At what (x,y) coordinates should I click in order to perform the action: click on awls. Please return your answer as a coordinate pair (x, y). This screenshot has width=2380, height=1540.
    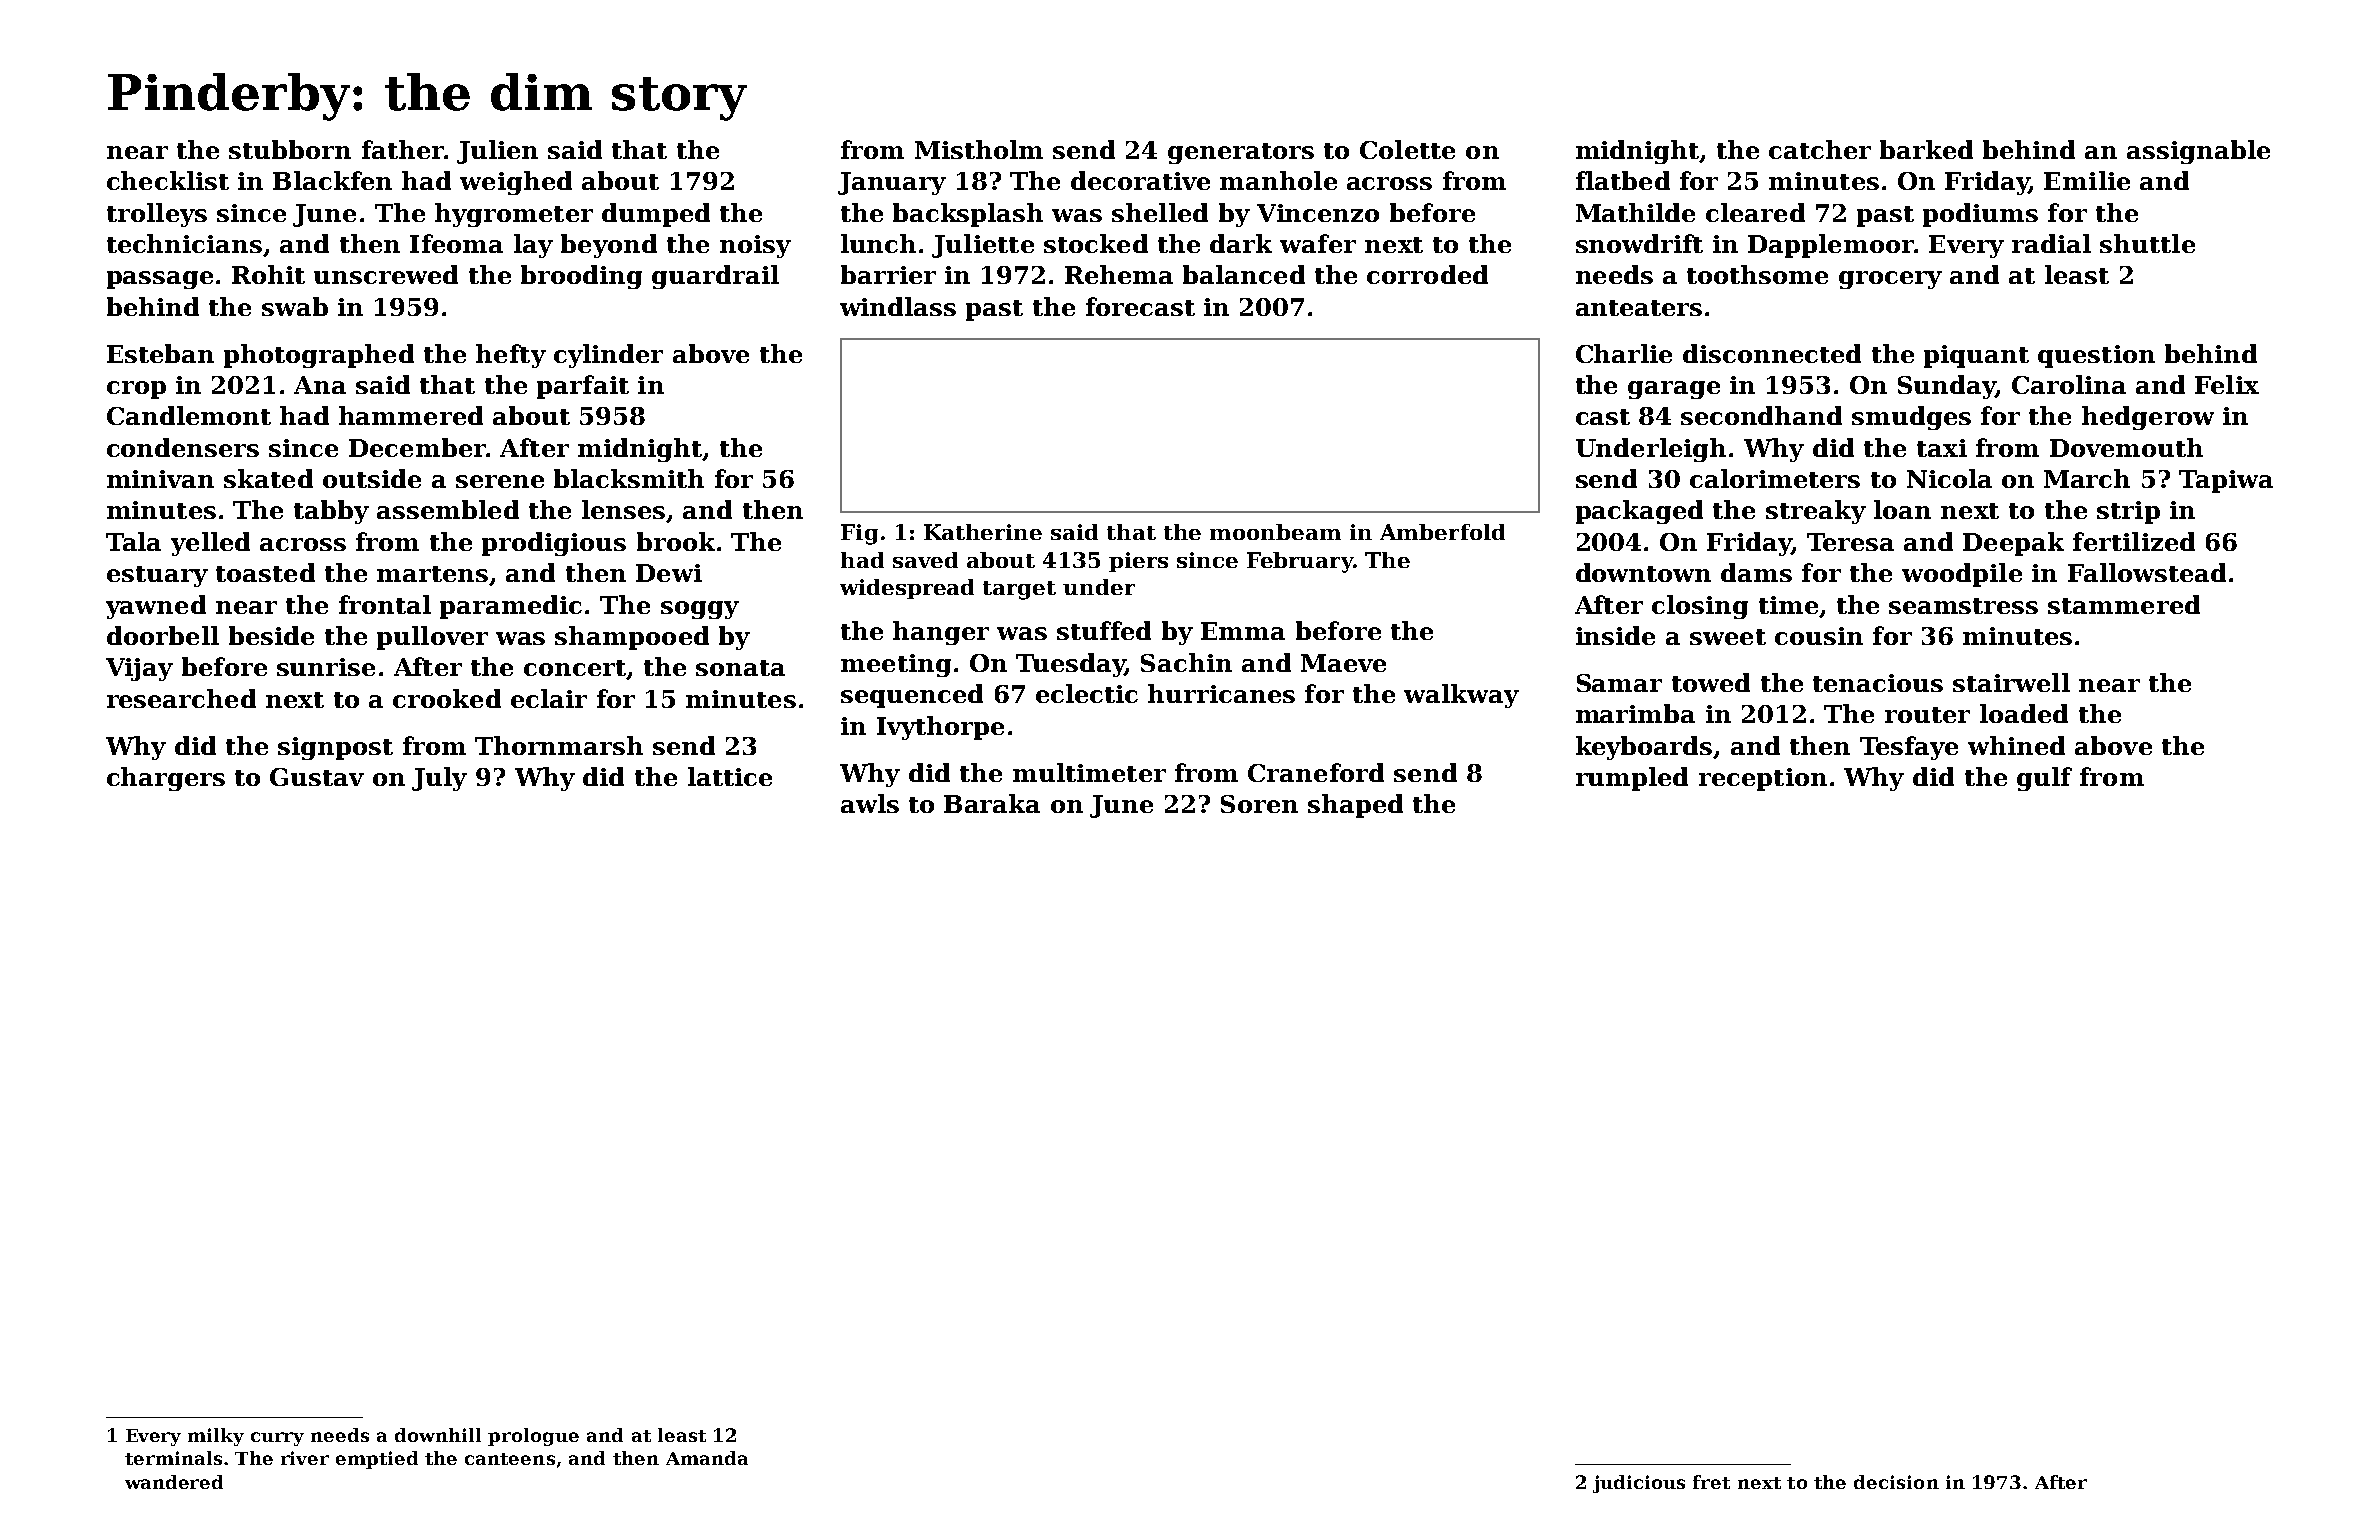
    Looking at the image, I should click on (870, 803).
